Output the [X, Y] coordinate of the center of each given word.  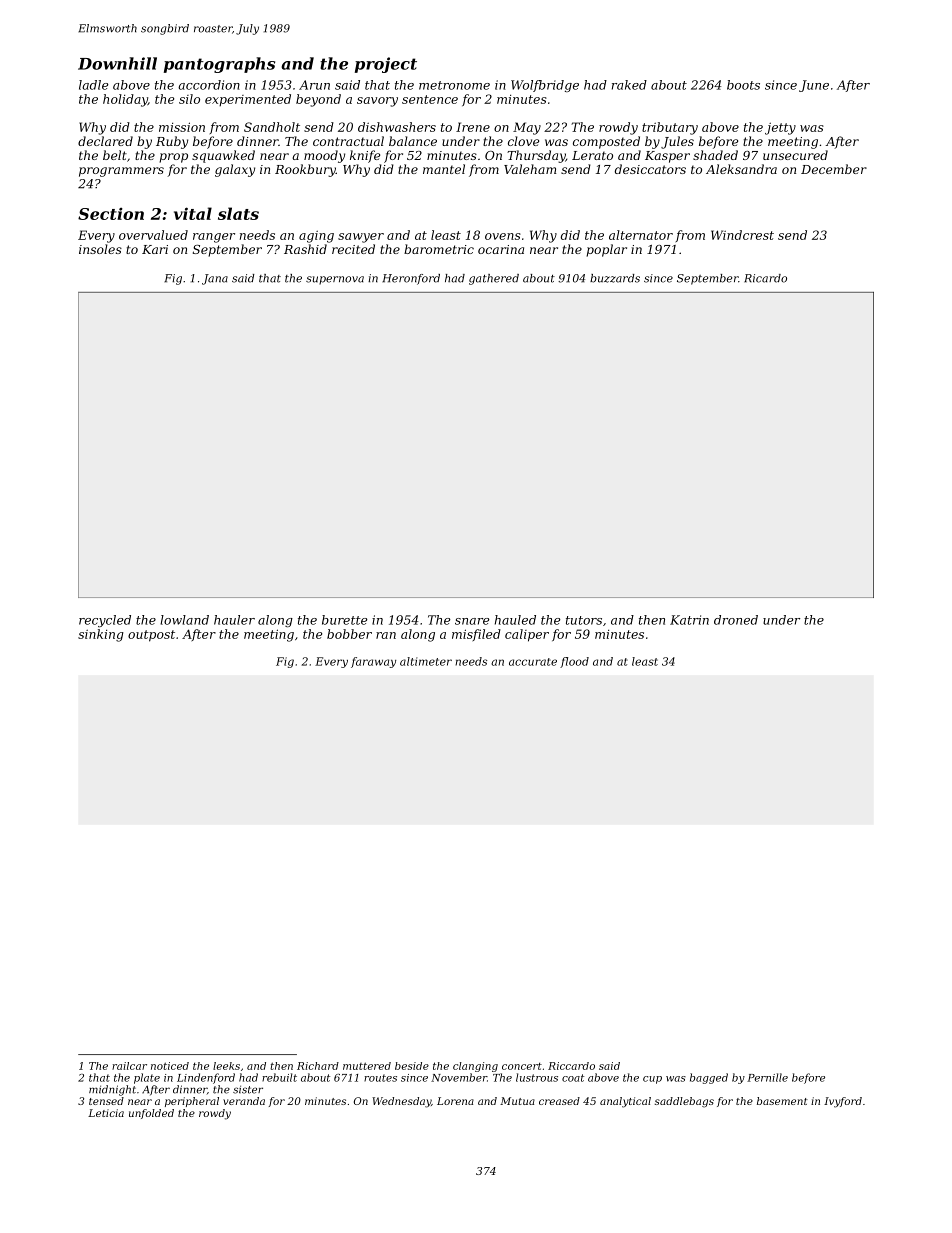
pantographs [219, 65]
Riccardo [571, 1066]
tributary [670, 128]
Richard [318, 1066]
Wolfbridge [545, 86]
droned [736, 620]
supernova [335, 280]
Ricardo [765, 278]
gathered [494, 279]
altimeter [426, 661]
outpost [151, 636]
